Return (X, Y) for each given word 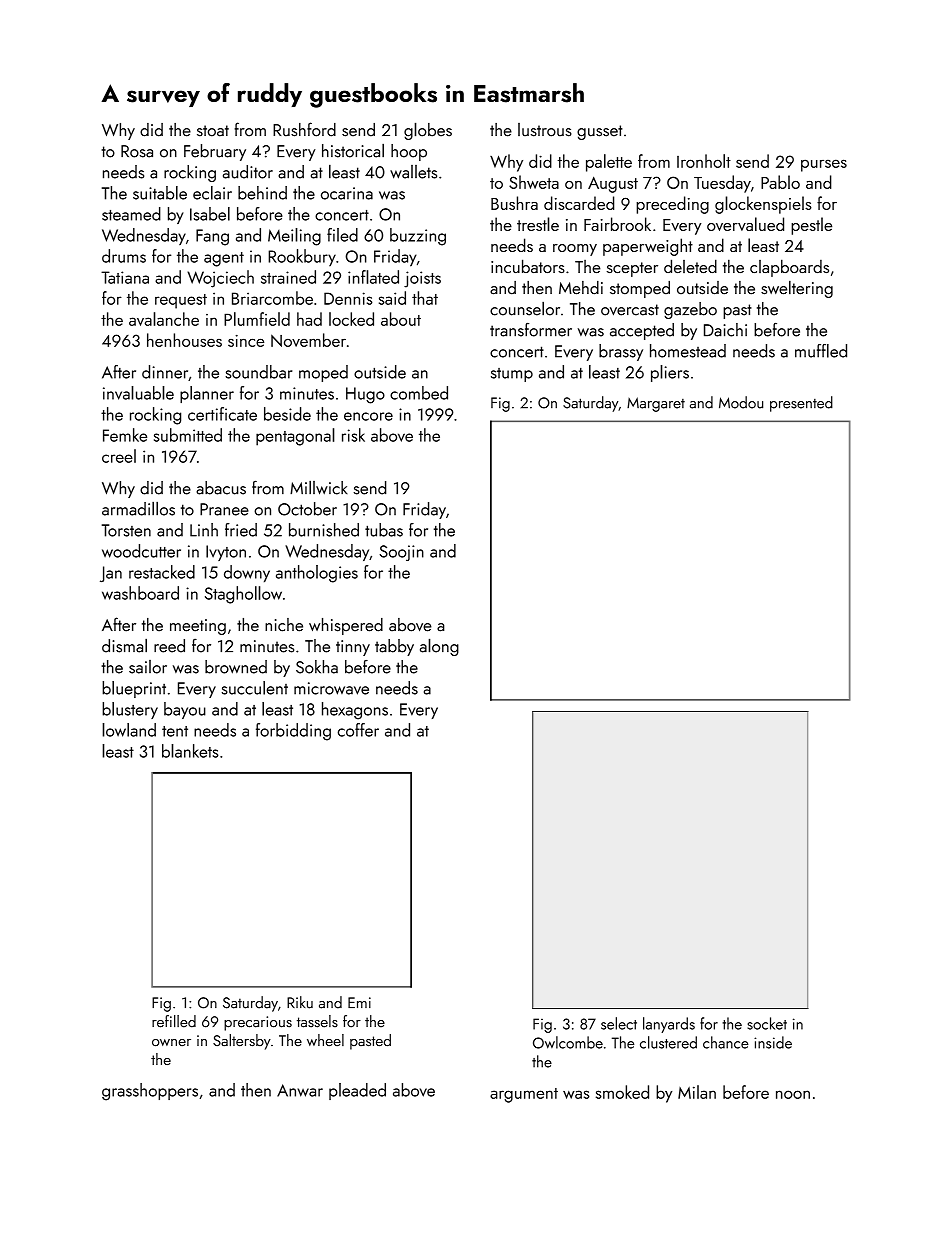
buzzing (418, 237)
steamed (131, 214)
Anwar (300, 1090)
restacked (162, 572)
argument (524, 1095)
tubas (384, 530)
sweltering (797, 289)
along (439, 647)
